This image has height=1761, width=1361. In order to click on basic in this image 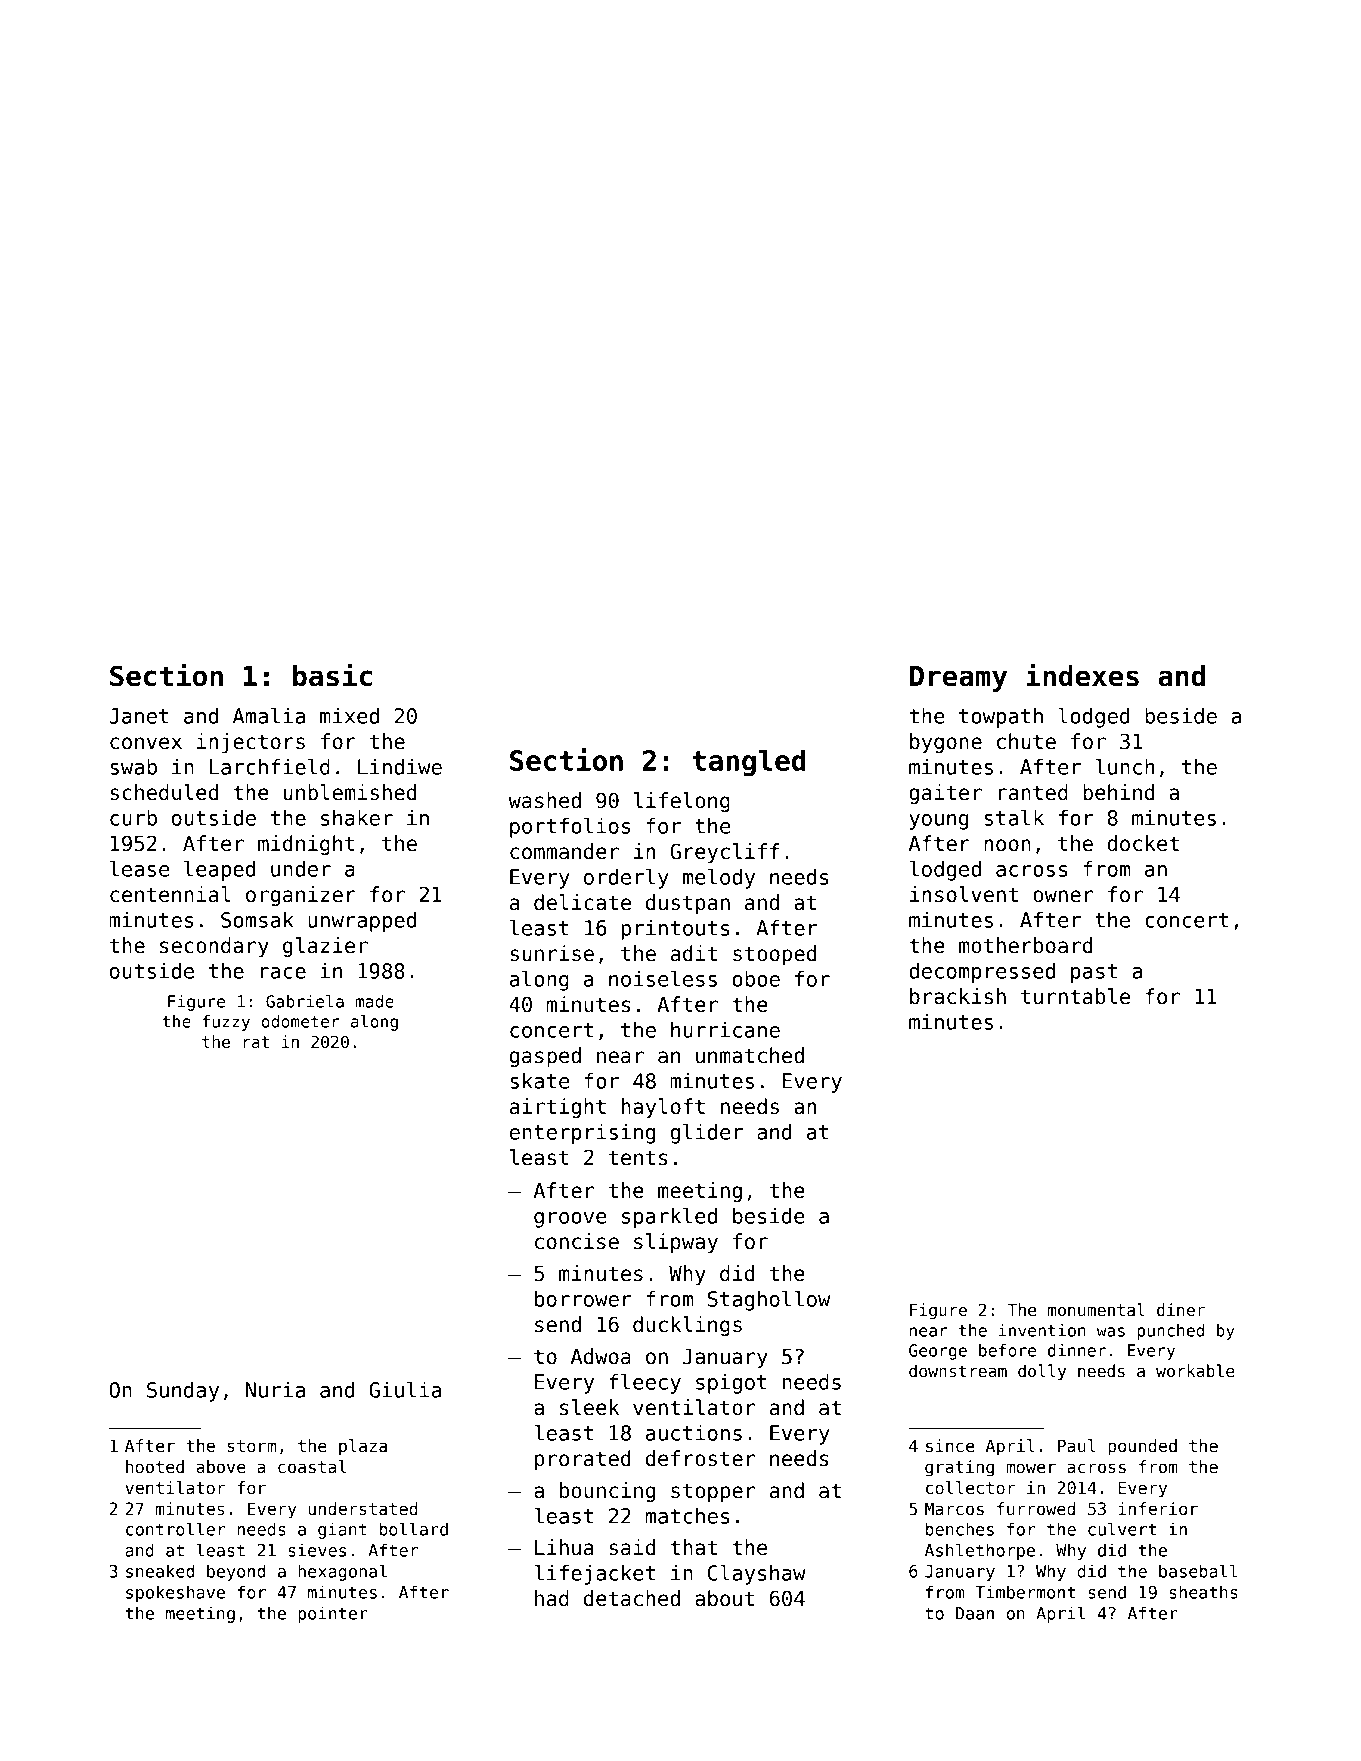, I will do `click(332, 675)`.
